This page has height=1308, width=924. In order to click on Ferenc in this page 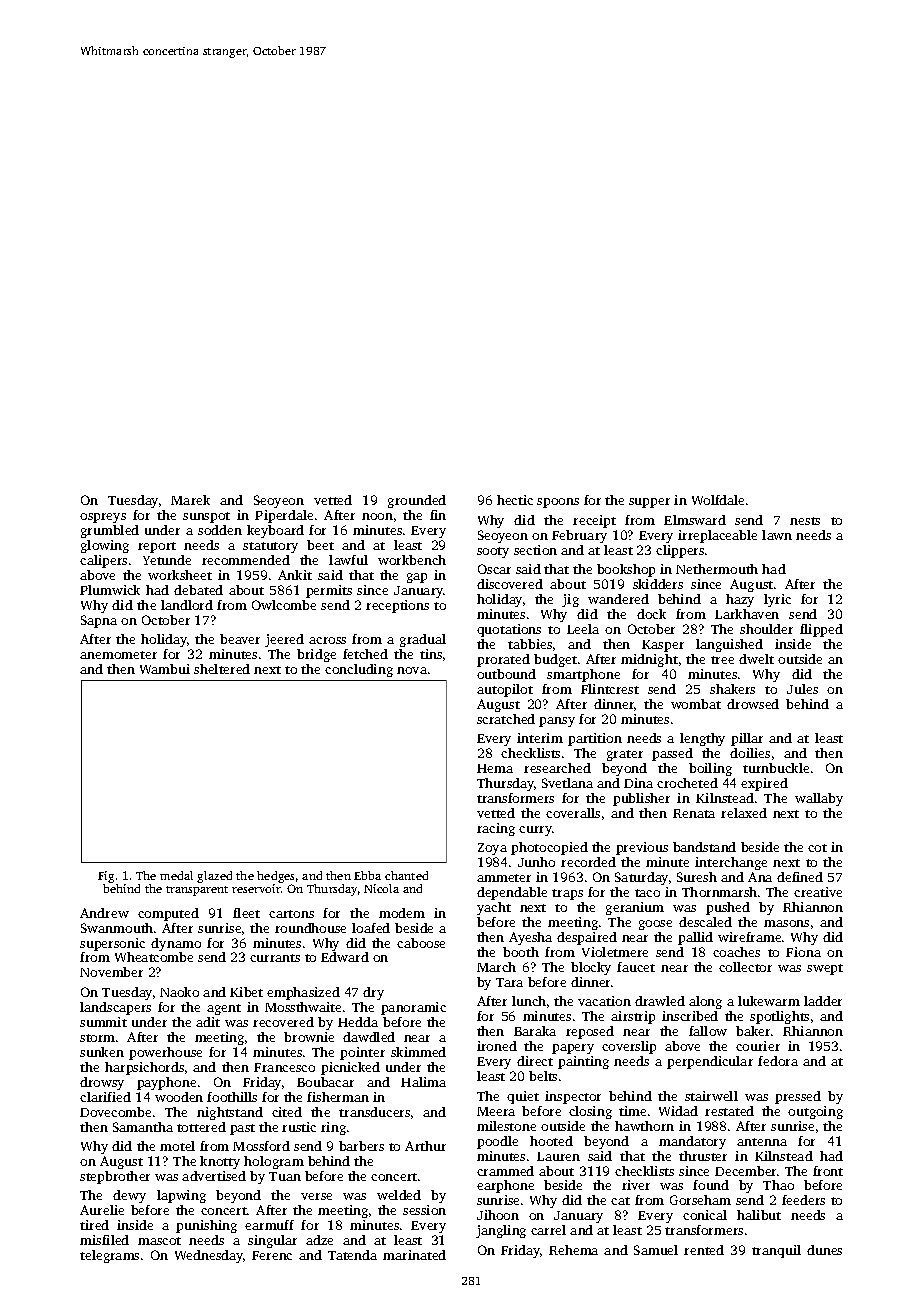, I will do `click(272, 1255)`.
